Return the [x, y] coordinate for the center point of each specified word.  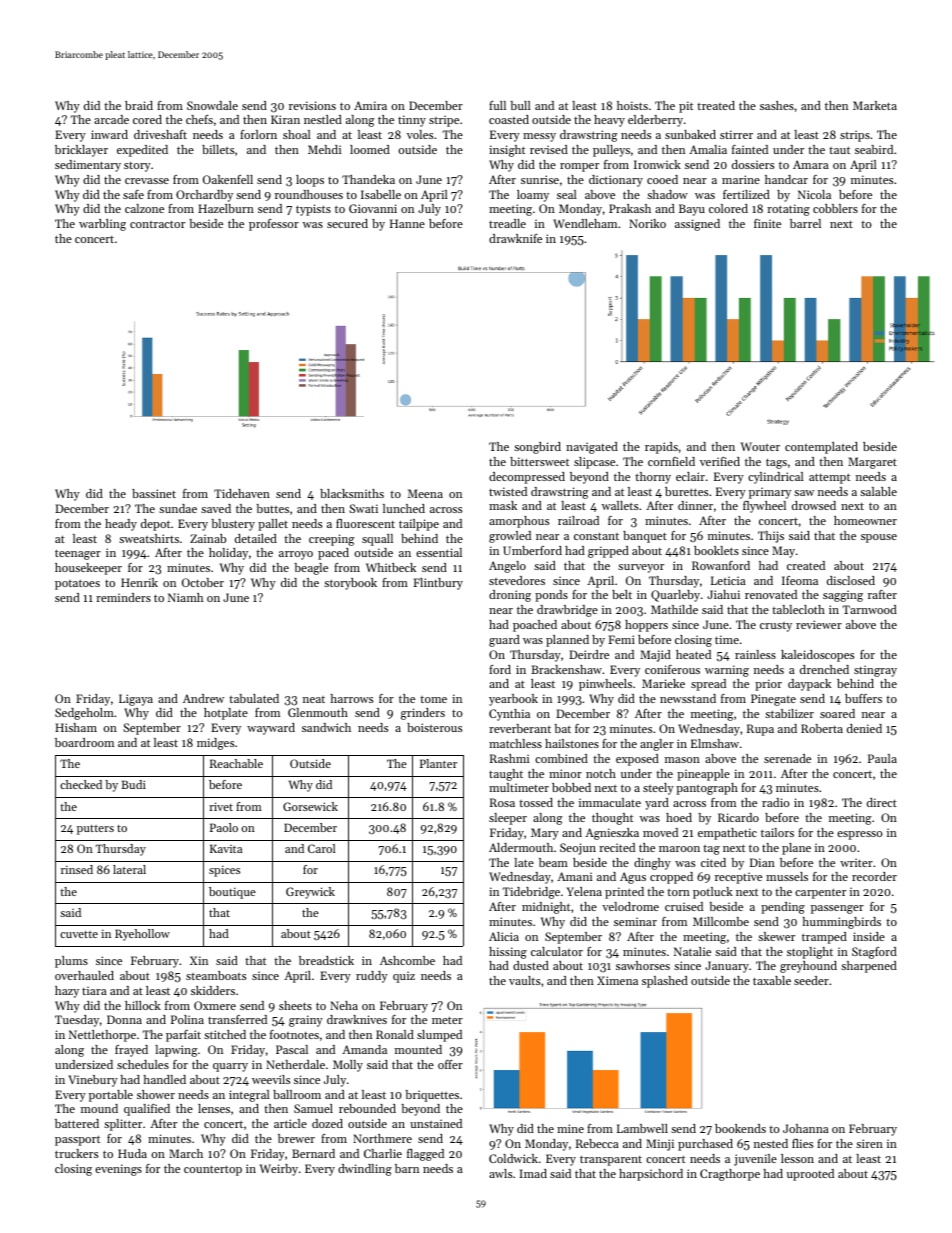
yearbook [513, 700]
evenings [118, 1170]
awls [500, 1173]
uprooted [810, 1175]
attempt [829, 478]
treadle [507, 223]
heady [121, 525]
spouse [879, 538]
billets [218, 149]
